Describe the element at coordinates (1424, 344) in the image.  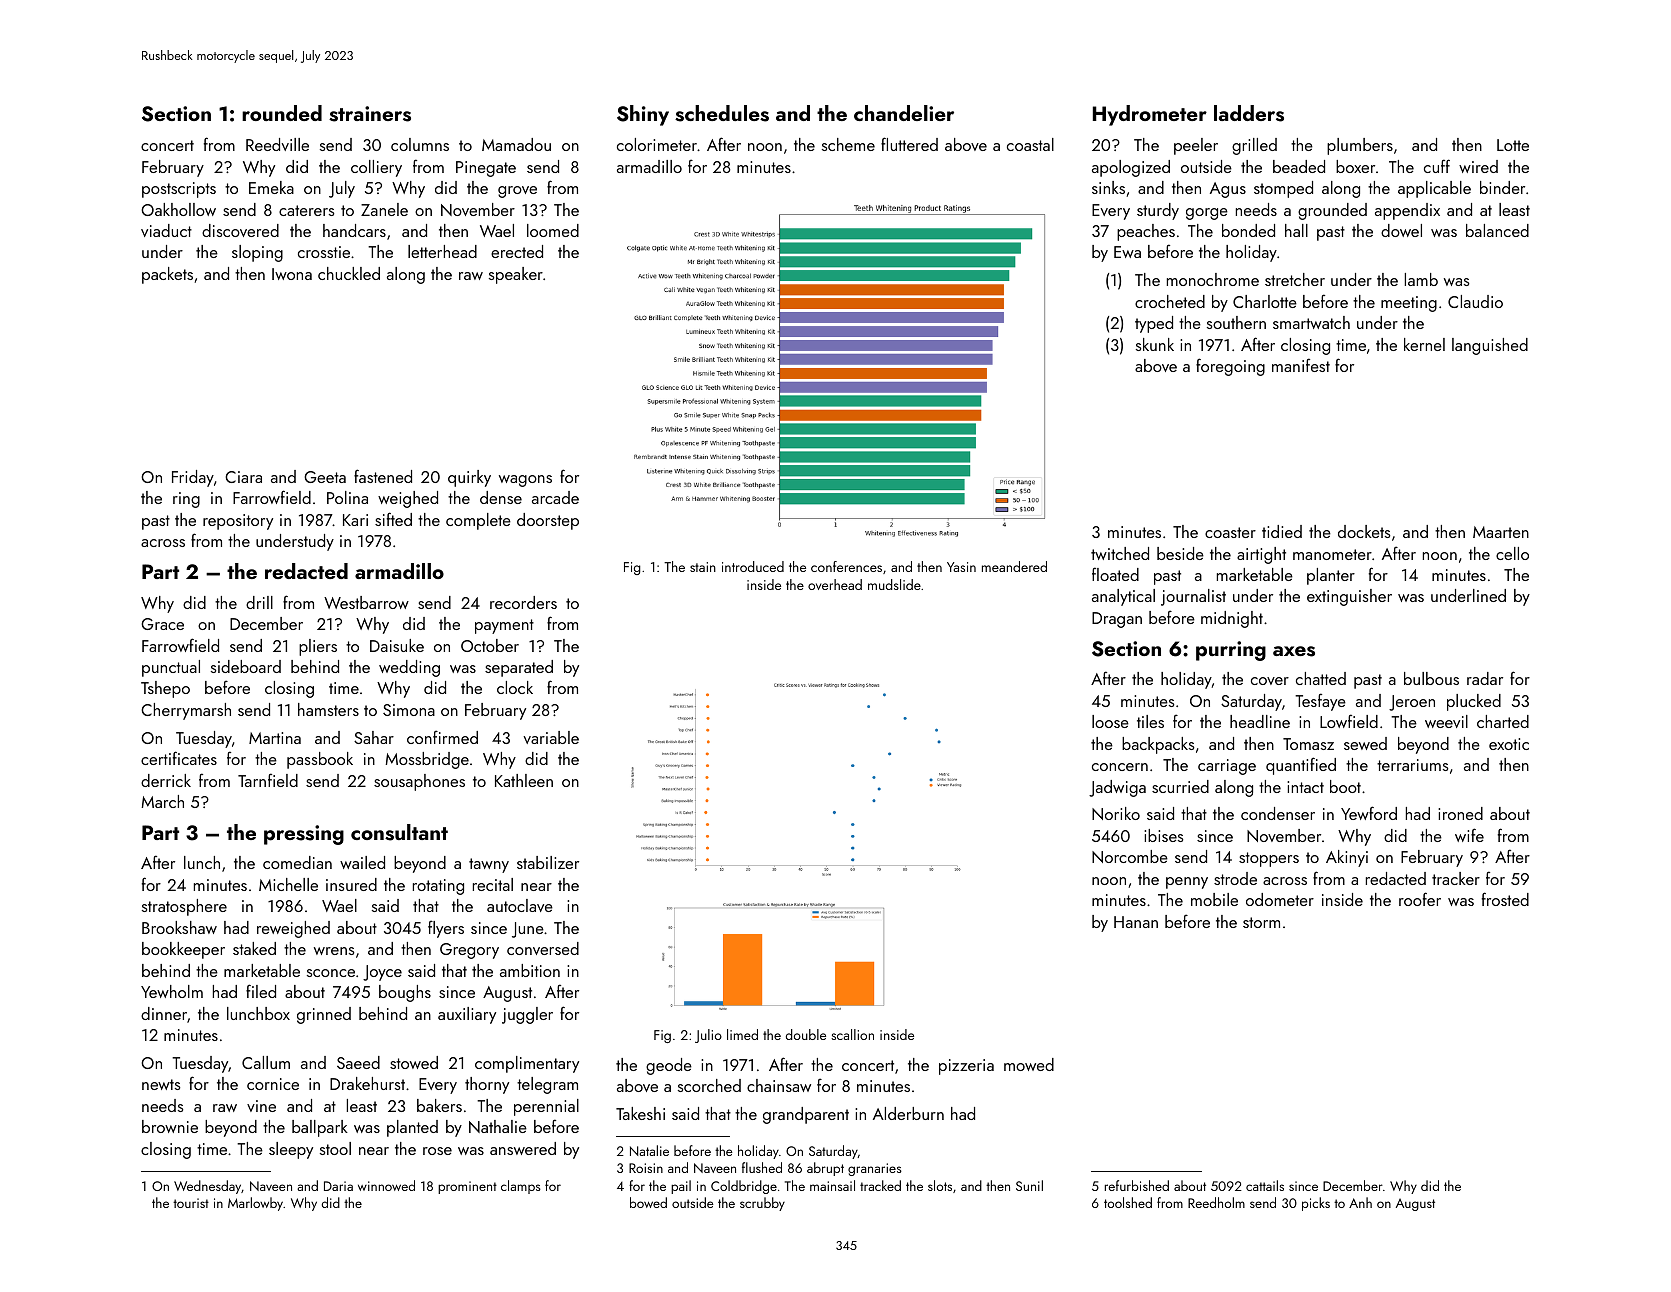
I see `kernel` at that location.
